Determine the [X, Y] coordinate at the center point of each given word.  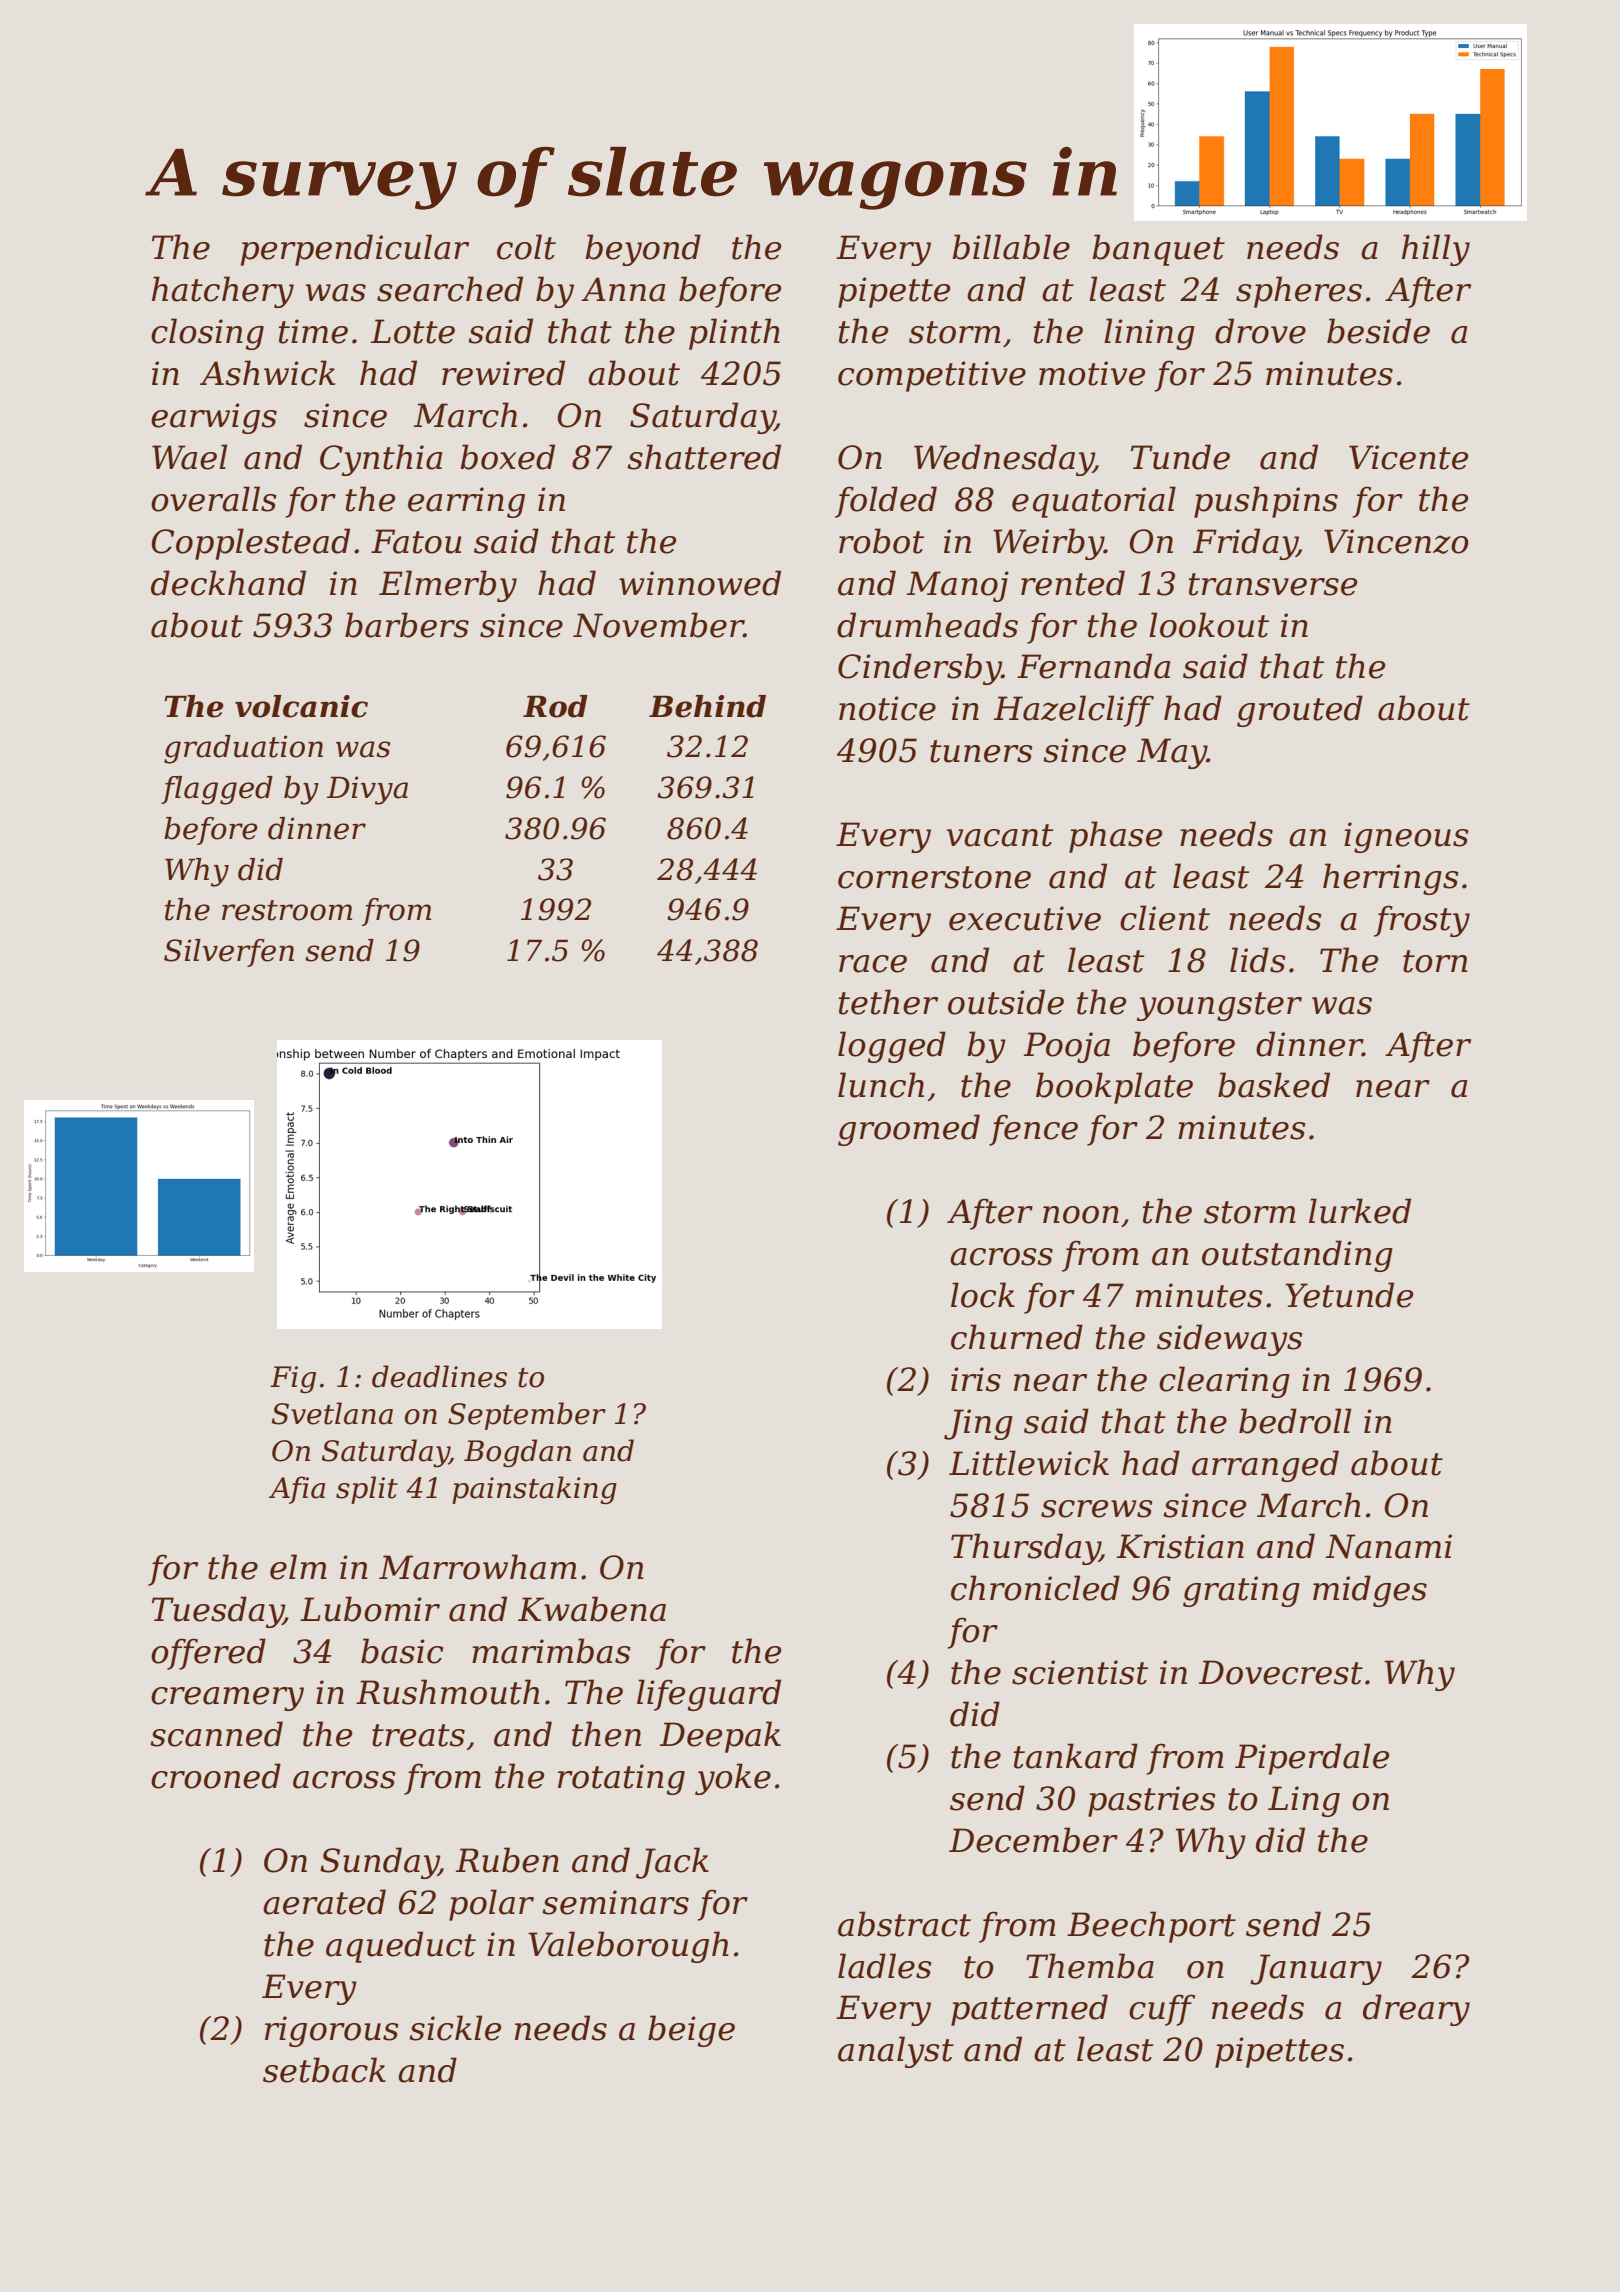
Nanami [1388, 1546]
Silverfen [229, 953]
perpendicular [355, 250]
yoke [733, 1779]
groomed [909, 1130]
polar [491, 1905]
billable [1011, 247]
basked [1274, 1085]
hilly [1436, 250]
